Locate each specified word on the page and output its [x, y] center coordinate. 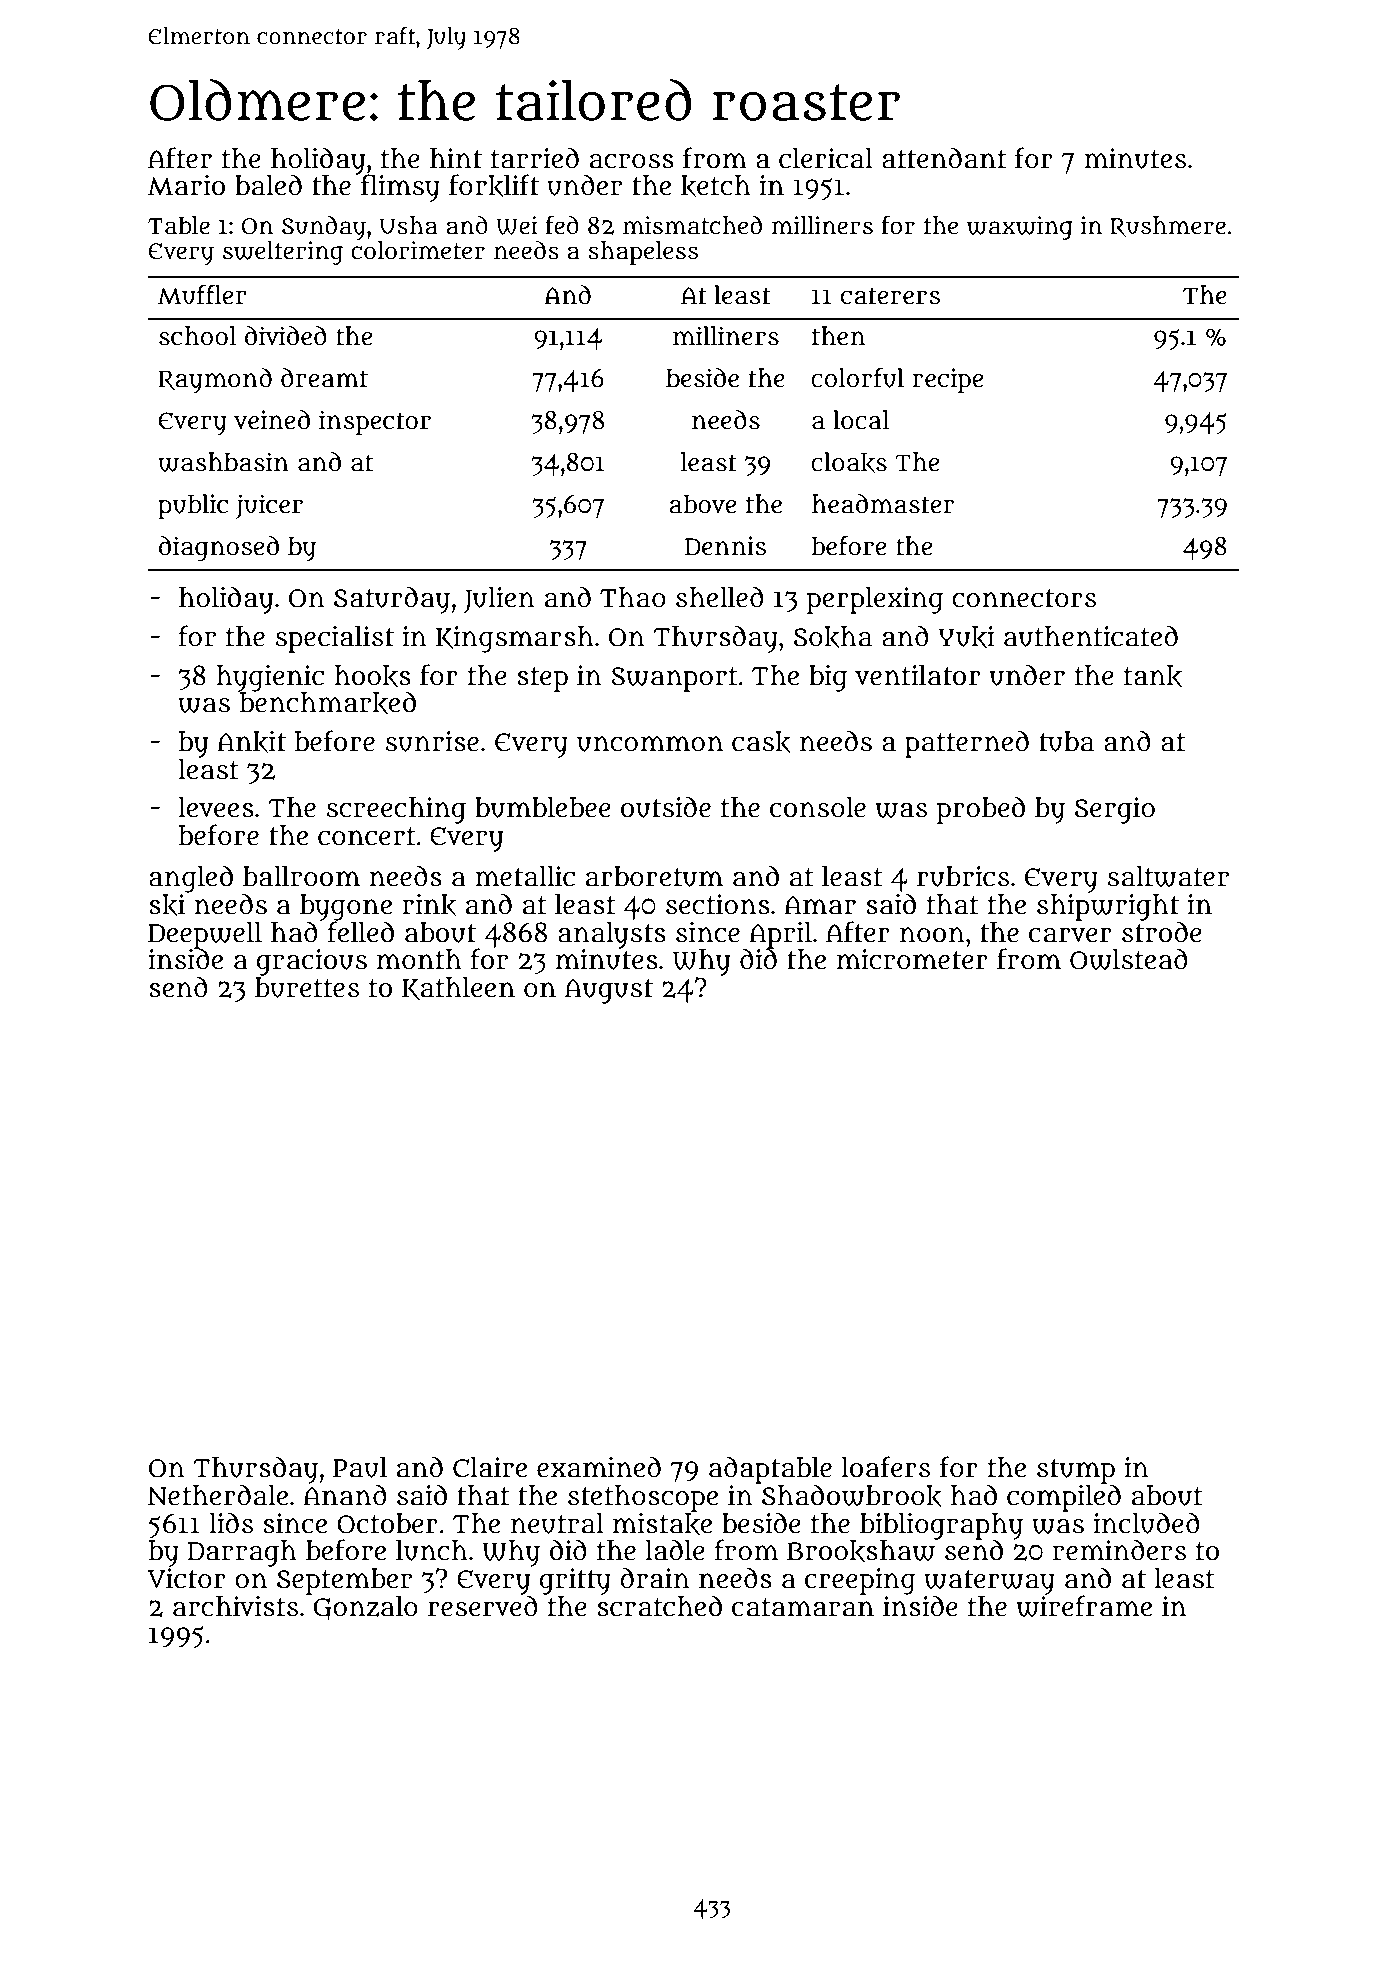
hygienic [270, 678]
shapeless [643, 253]
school [197, 336]
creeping [860, 1581]
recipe [948, 380]
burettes [307, 987]
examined [599, 1467]
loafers [885, 1467]
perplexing [875, 600]
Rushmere [1168, 226]
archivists [235, 1606]
